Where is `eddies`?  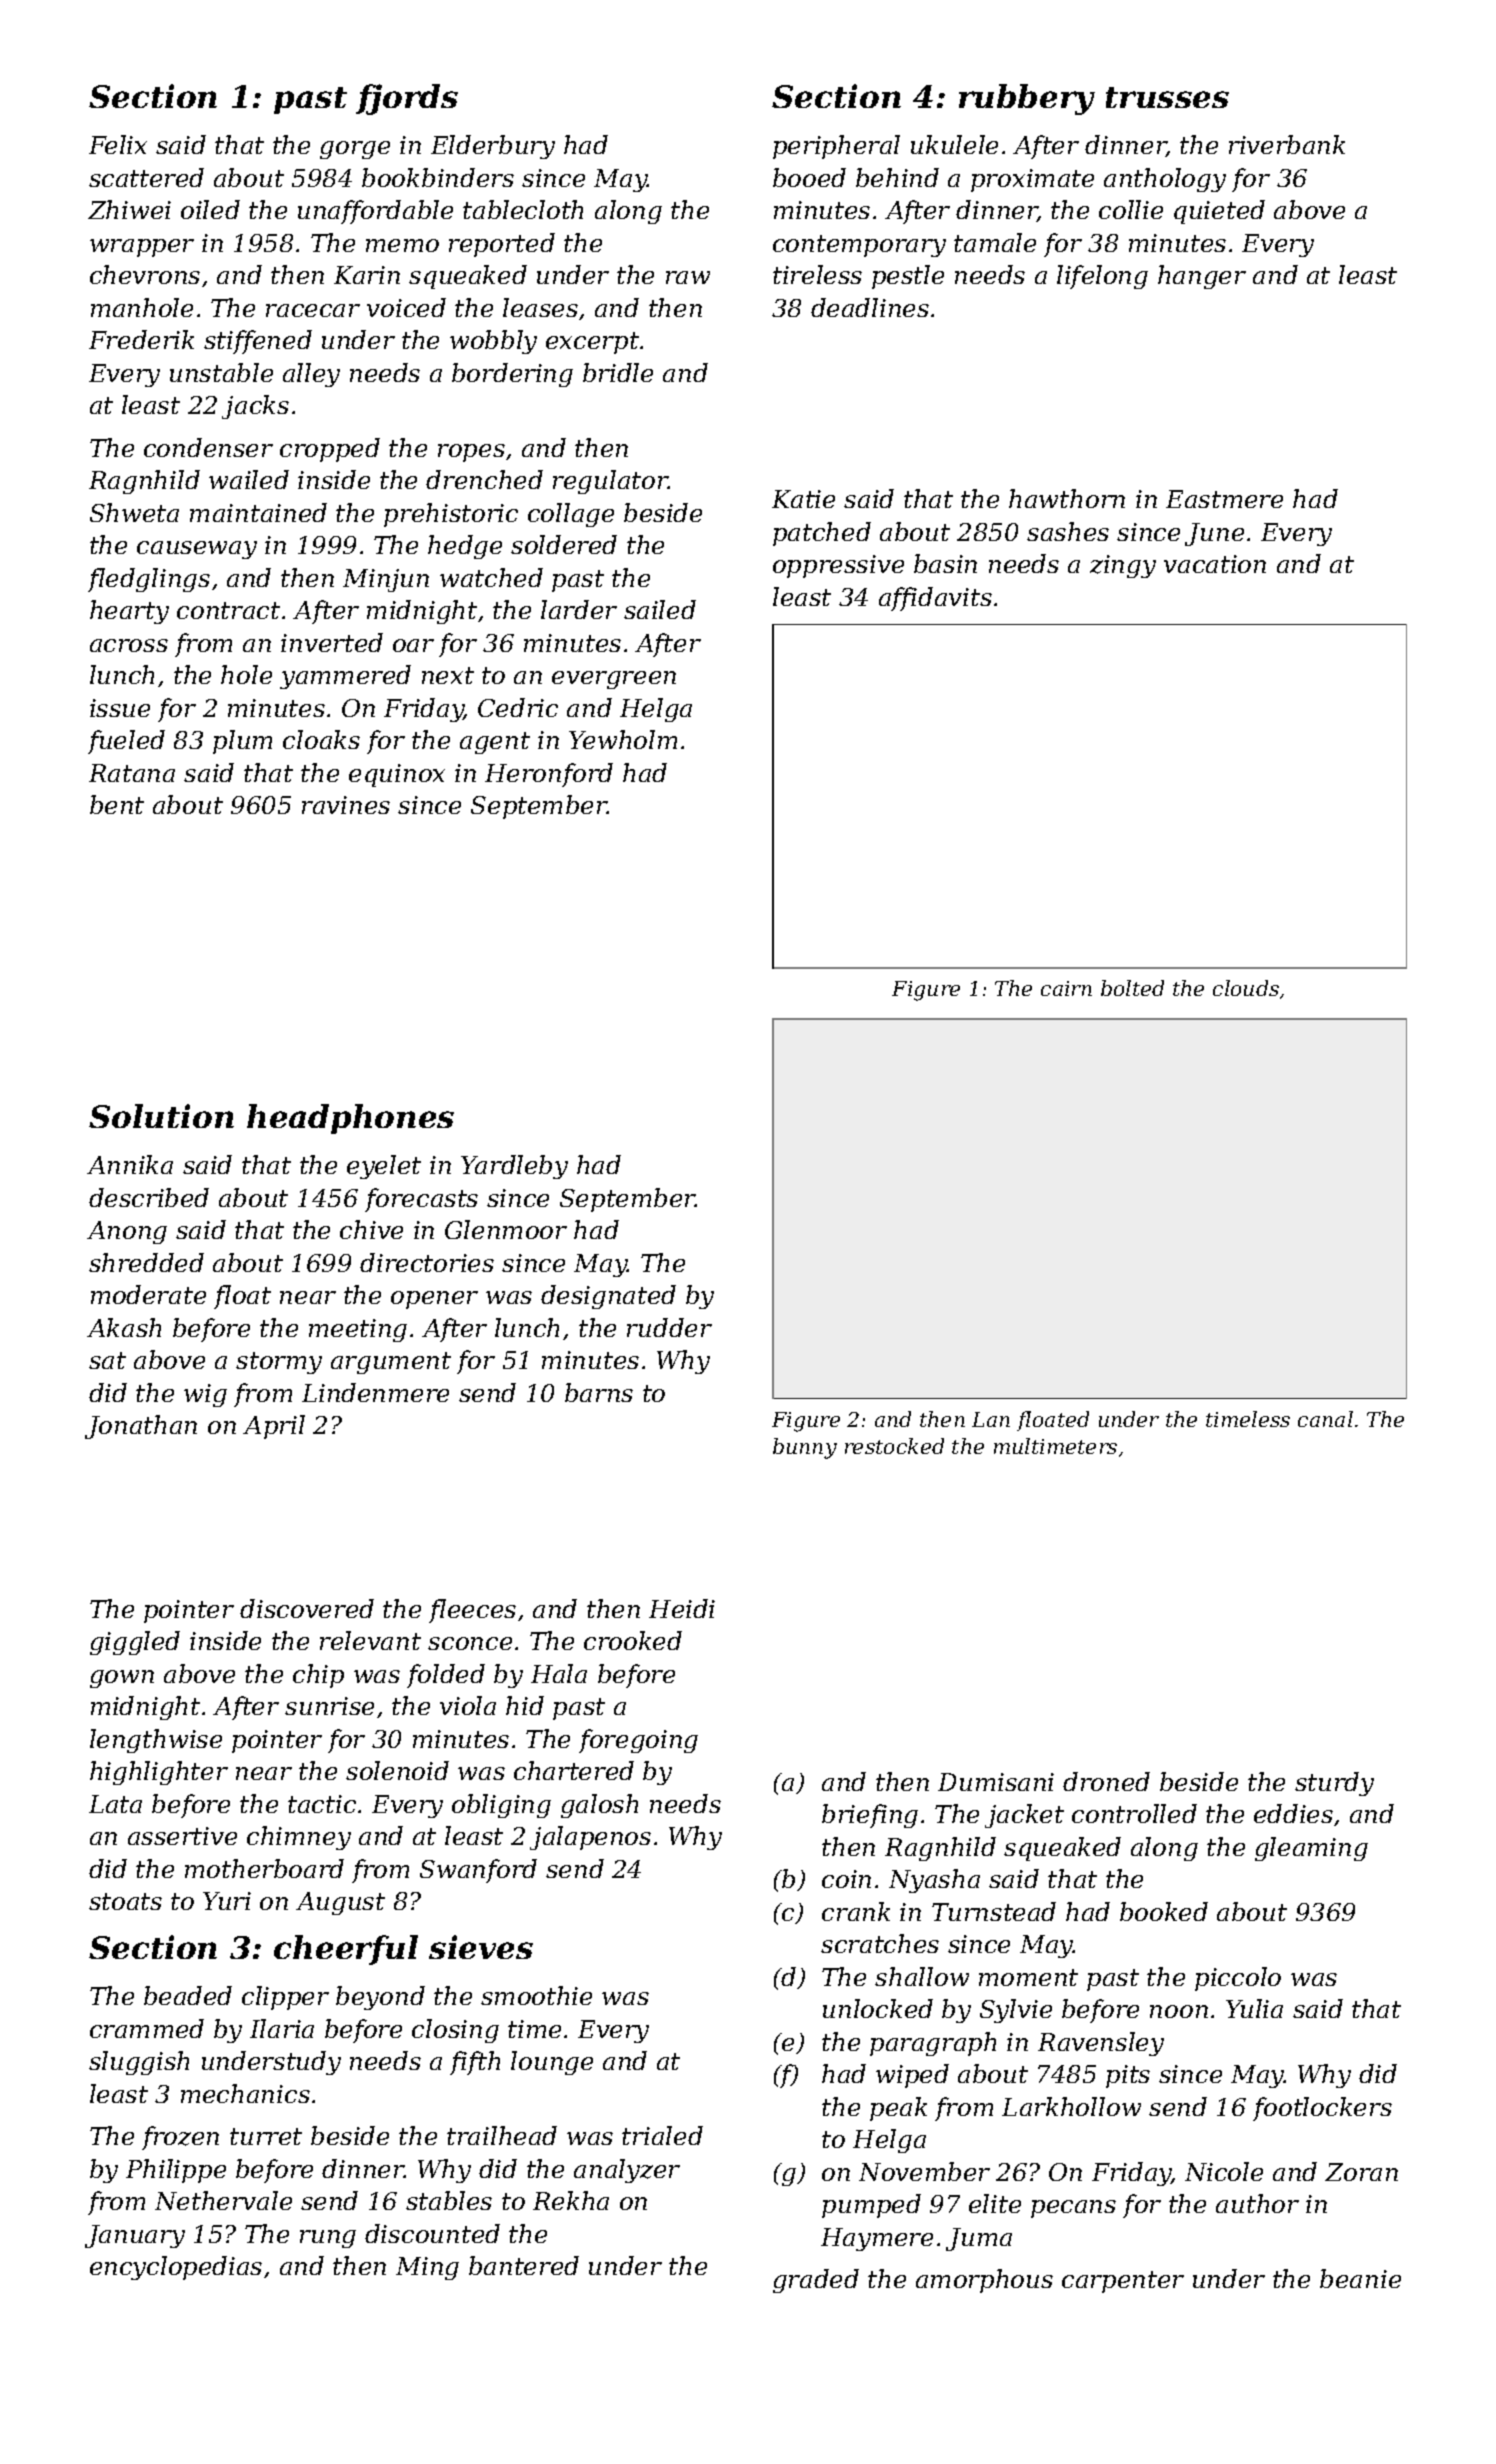 eddies is located at coordinates (1293, 1813).
